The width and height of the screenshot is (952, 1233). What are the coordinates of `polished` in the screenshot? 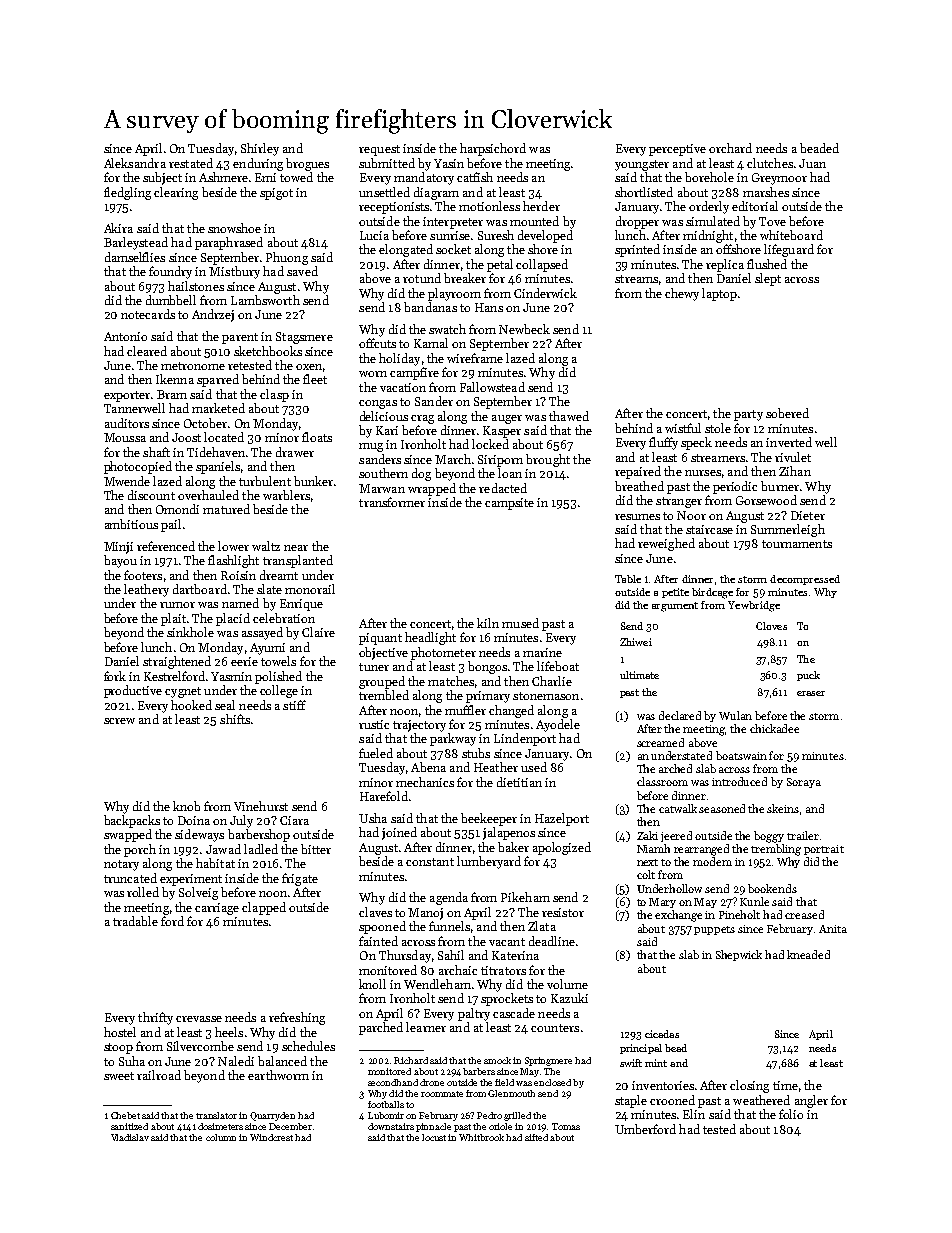 It's located at (278, 677).
